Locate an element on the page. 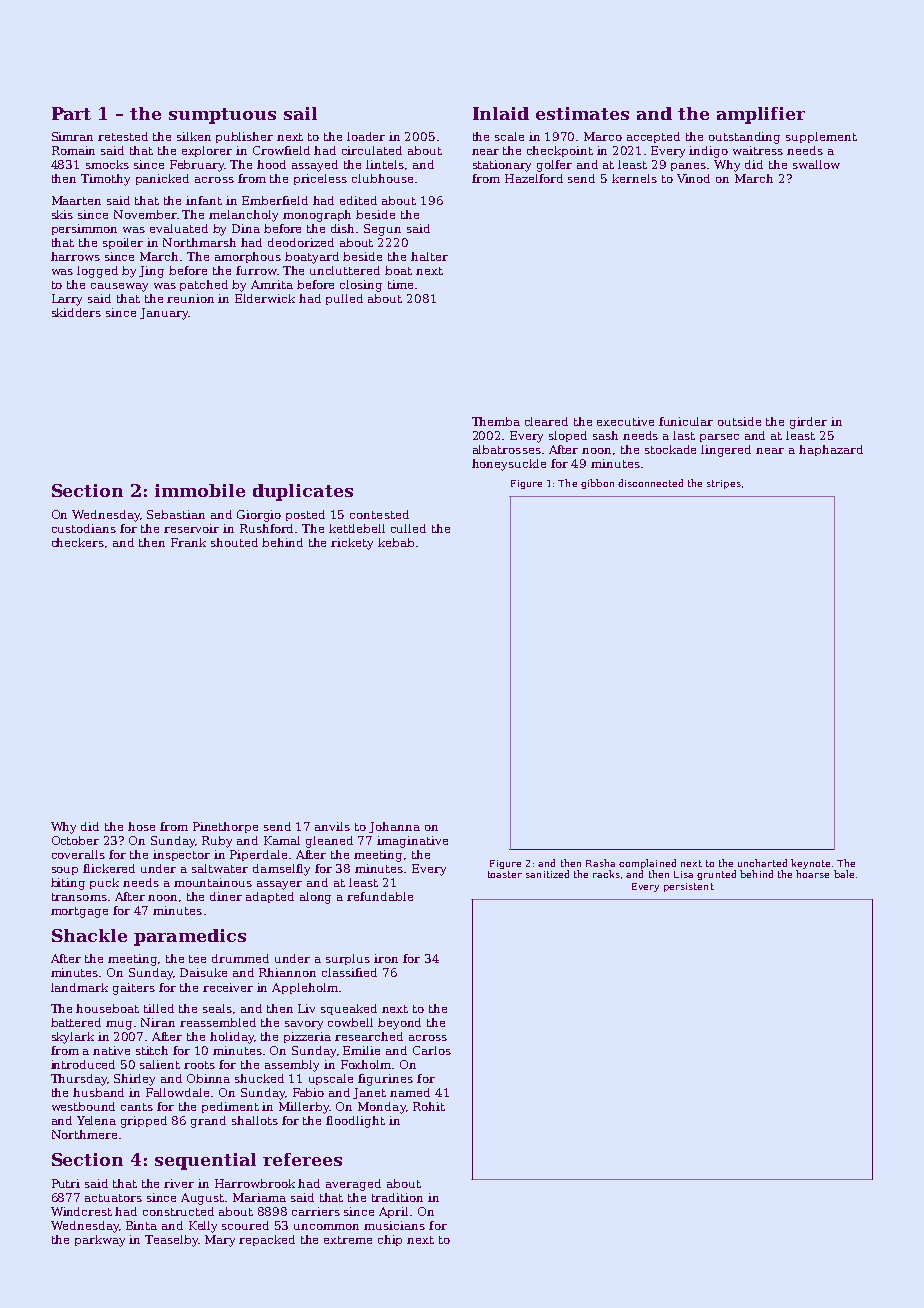 Image resolution: width=924 pixels, height=1308 pixels. shucked is located at coordinates (259, 1078).
